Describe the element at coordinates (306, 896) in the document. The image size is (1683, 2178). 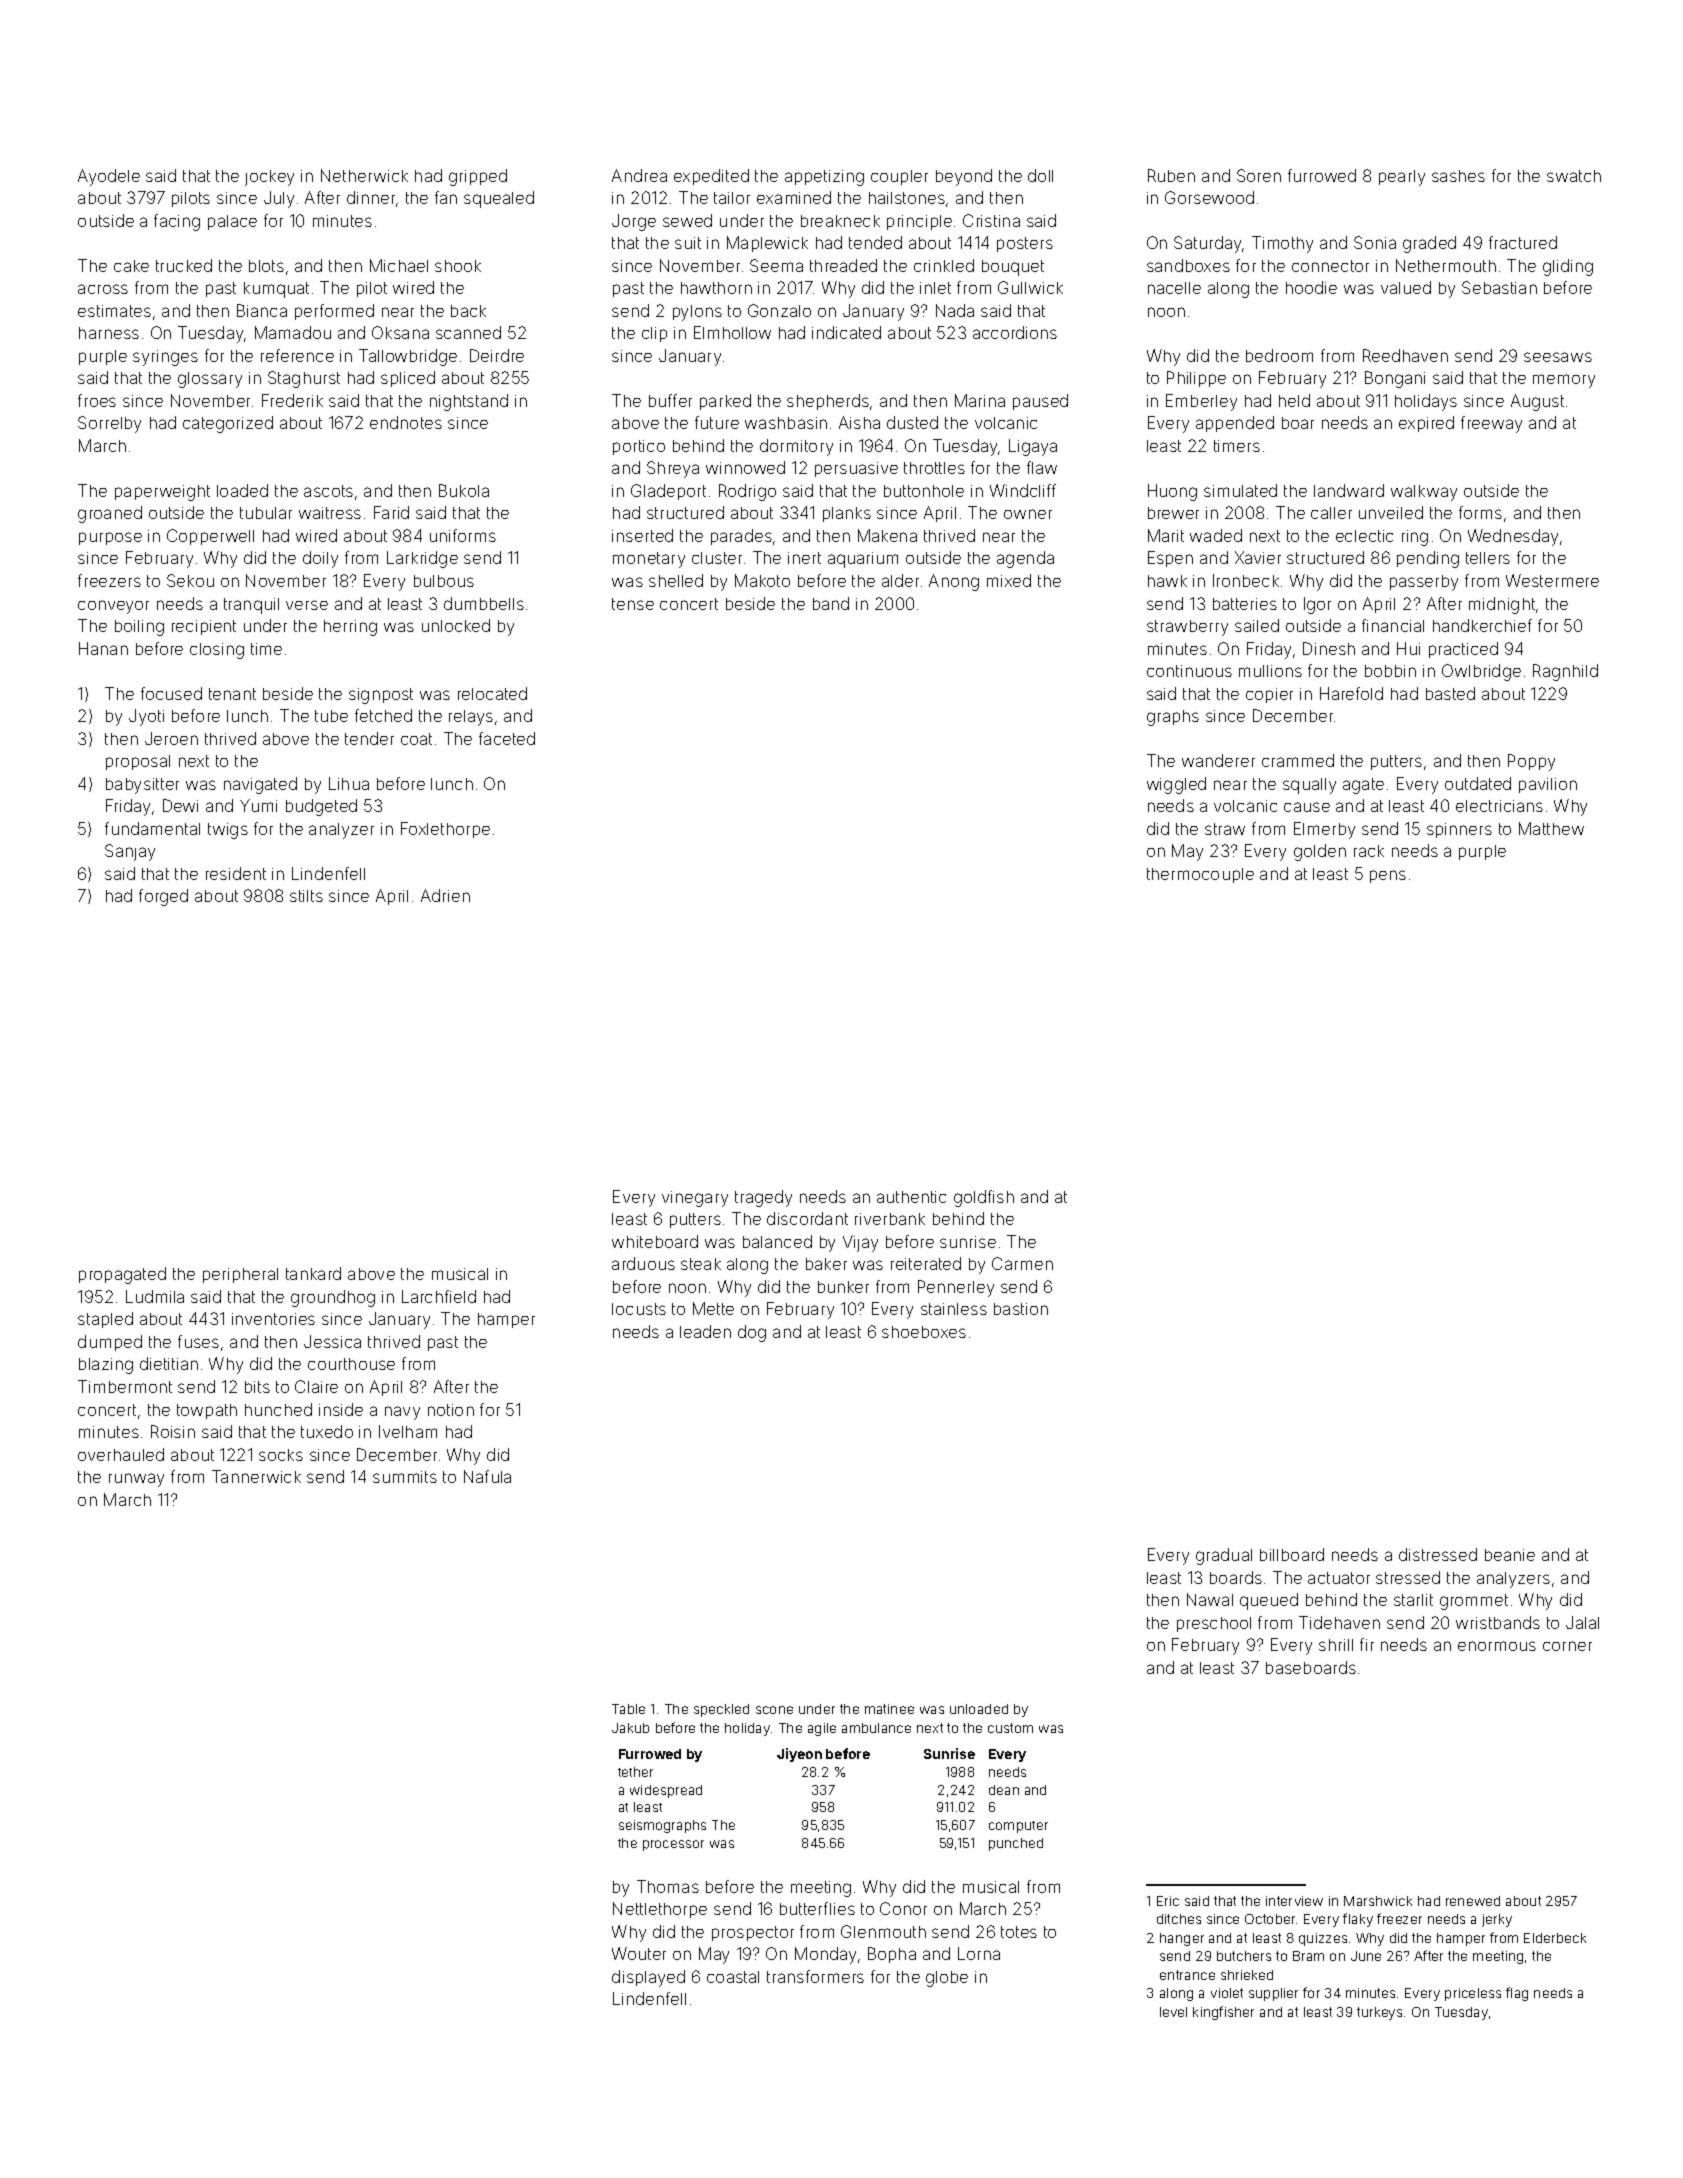
I see `stilts` at that location.
